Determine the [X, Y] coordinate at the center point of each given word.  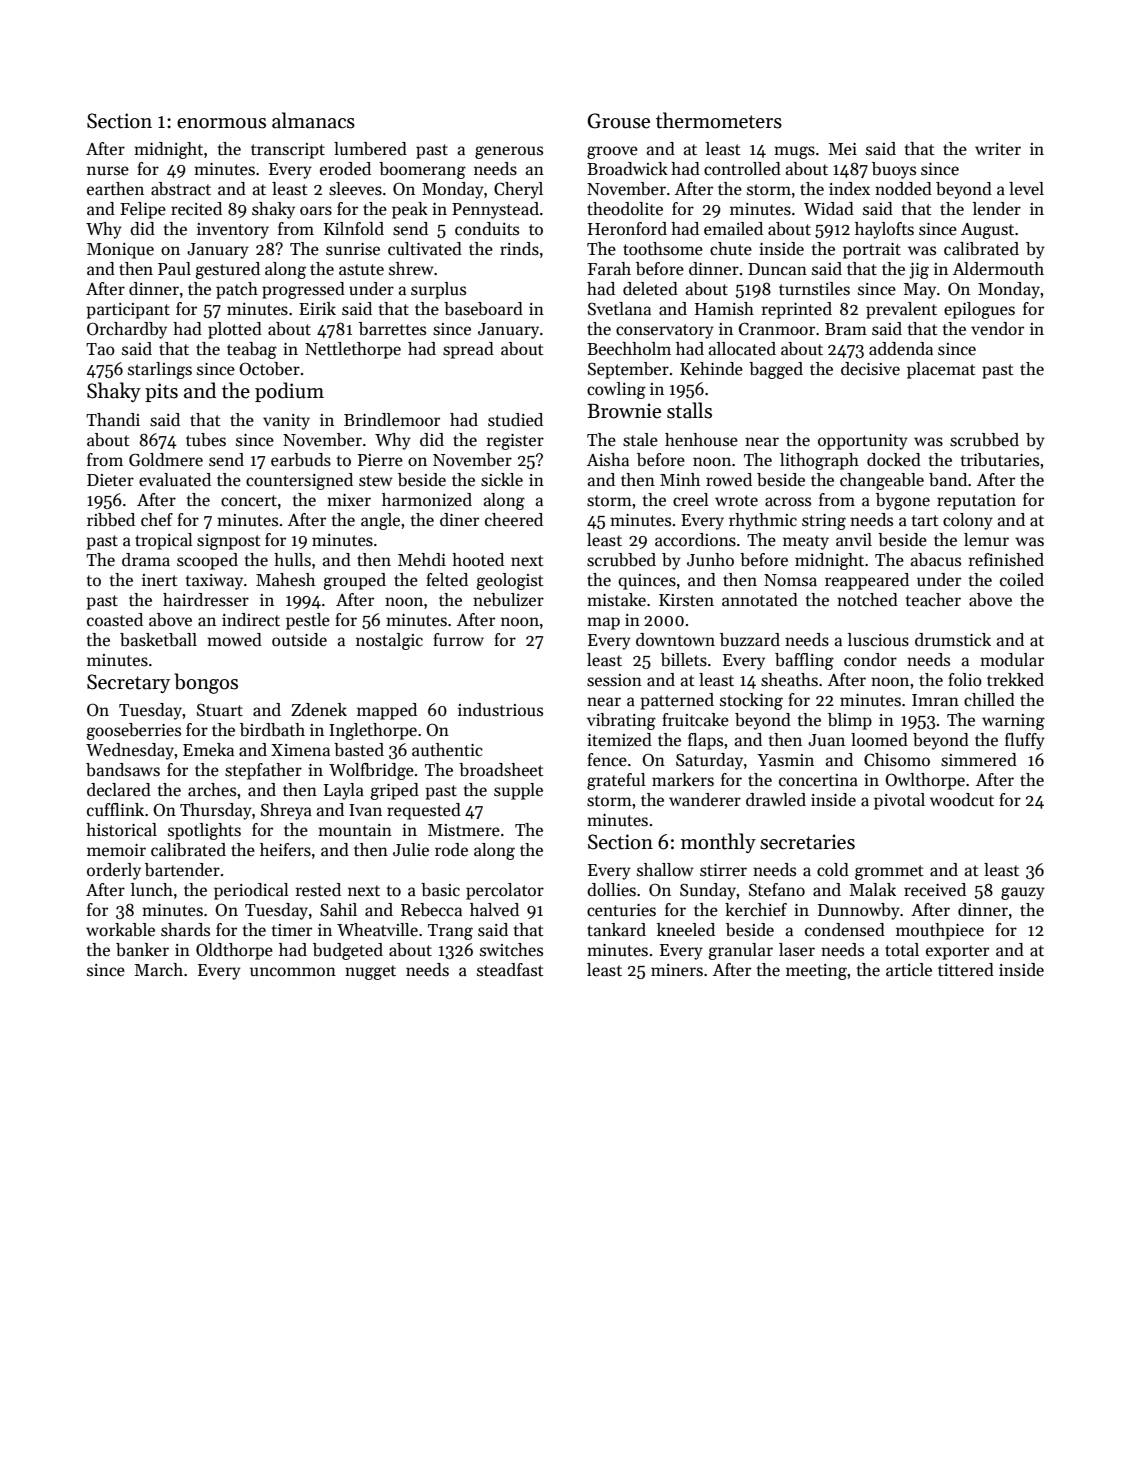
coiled [1022, 580]
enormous [221, 123]
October [269, 369]
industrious [500, 710]
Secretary [128, 683]
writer [998, 149]
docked [894, 460]
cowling [616, 390]
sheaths [789, 680]
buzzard [750, 640]
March [159, 970]
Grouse [619, 121]
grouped [354, 581]
